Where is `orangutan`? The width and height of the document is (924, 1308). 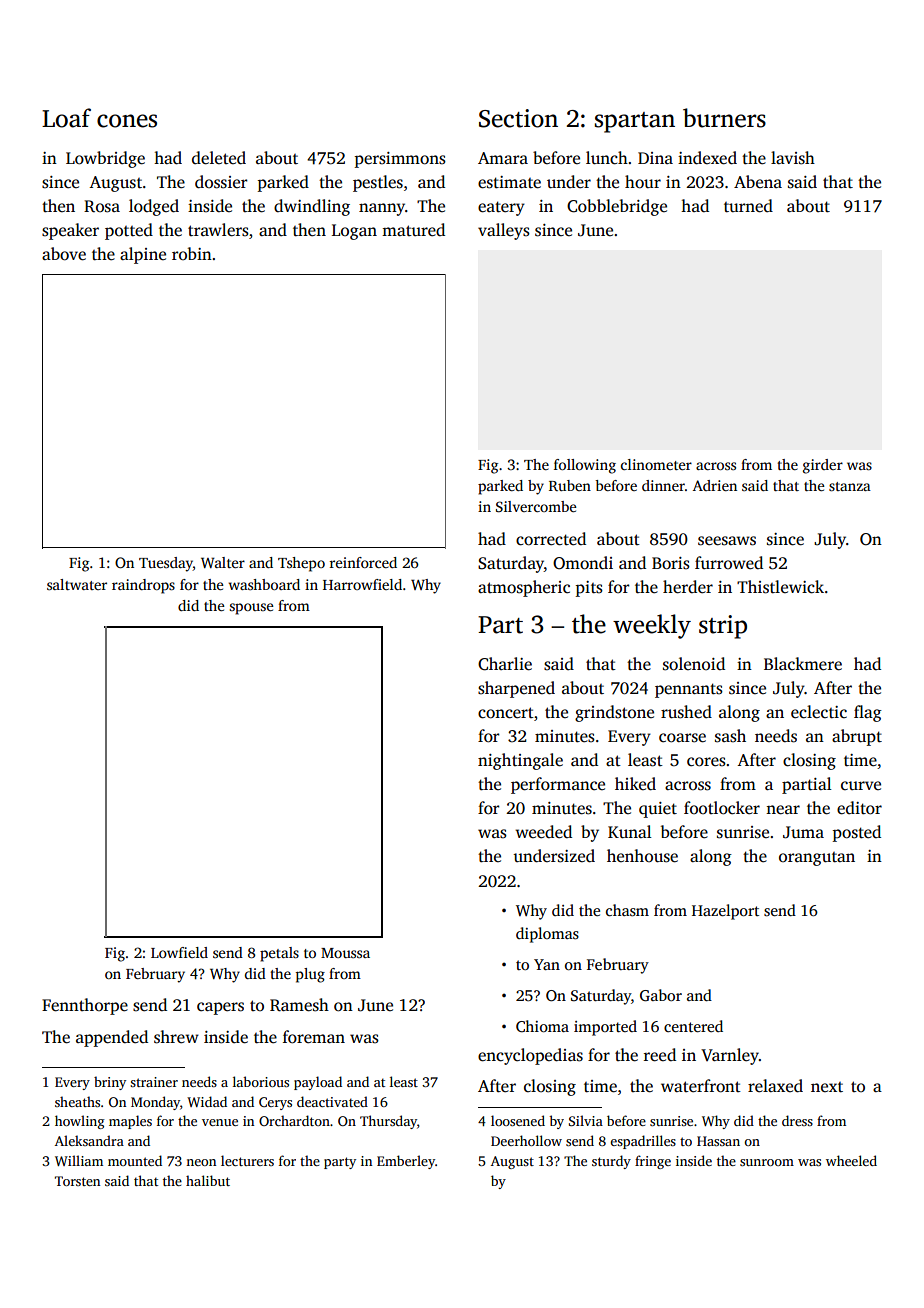
orangutan is located at coordinates (817, 859).
